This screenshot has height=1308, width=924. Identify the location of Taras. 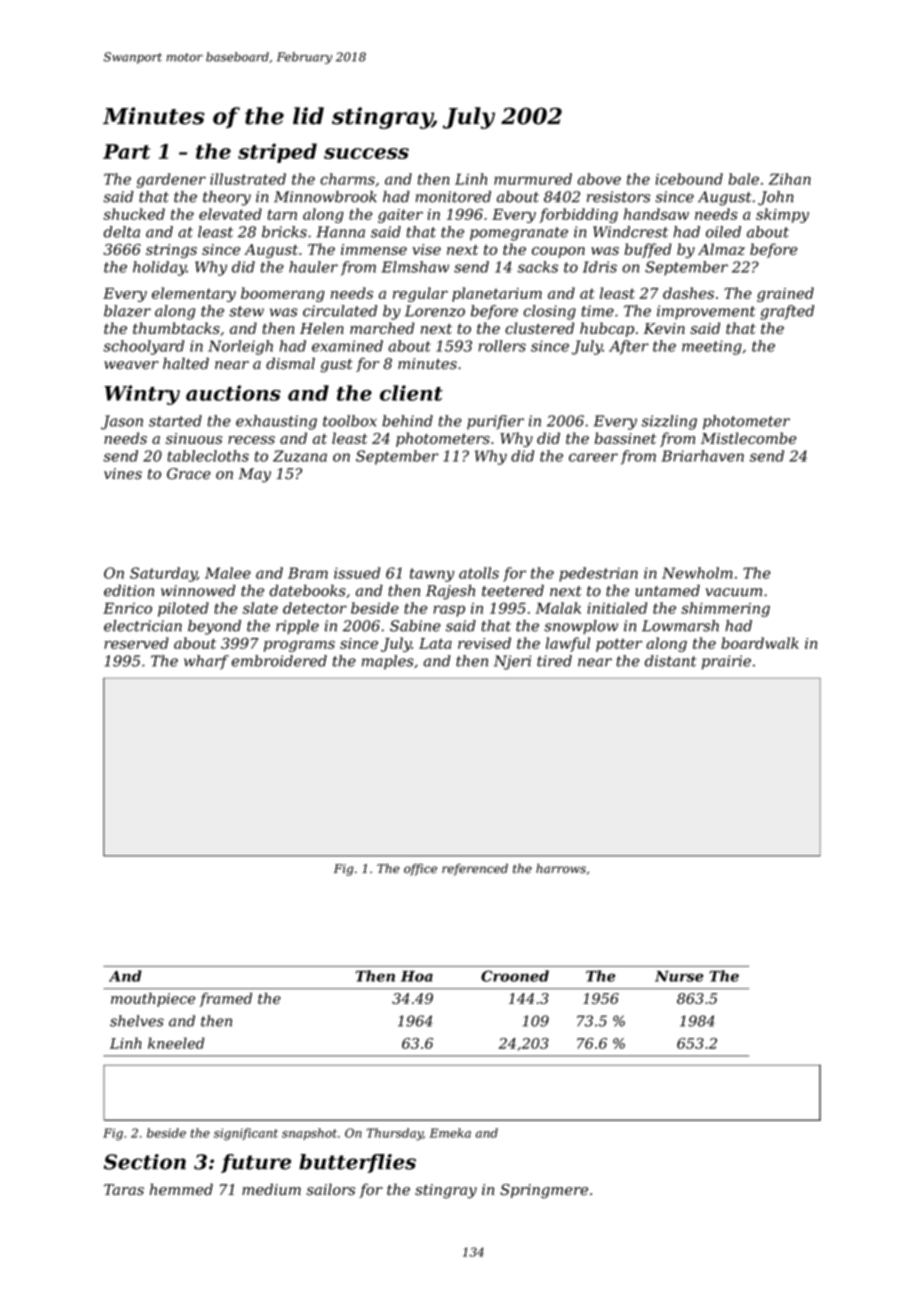
(124, 1190).
